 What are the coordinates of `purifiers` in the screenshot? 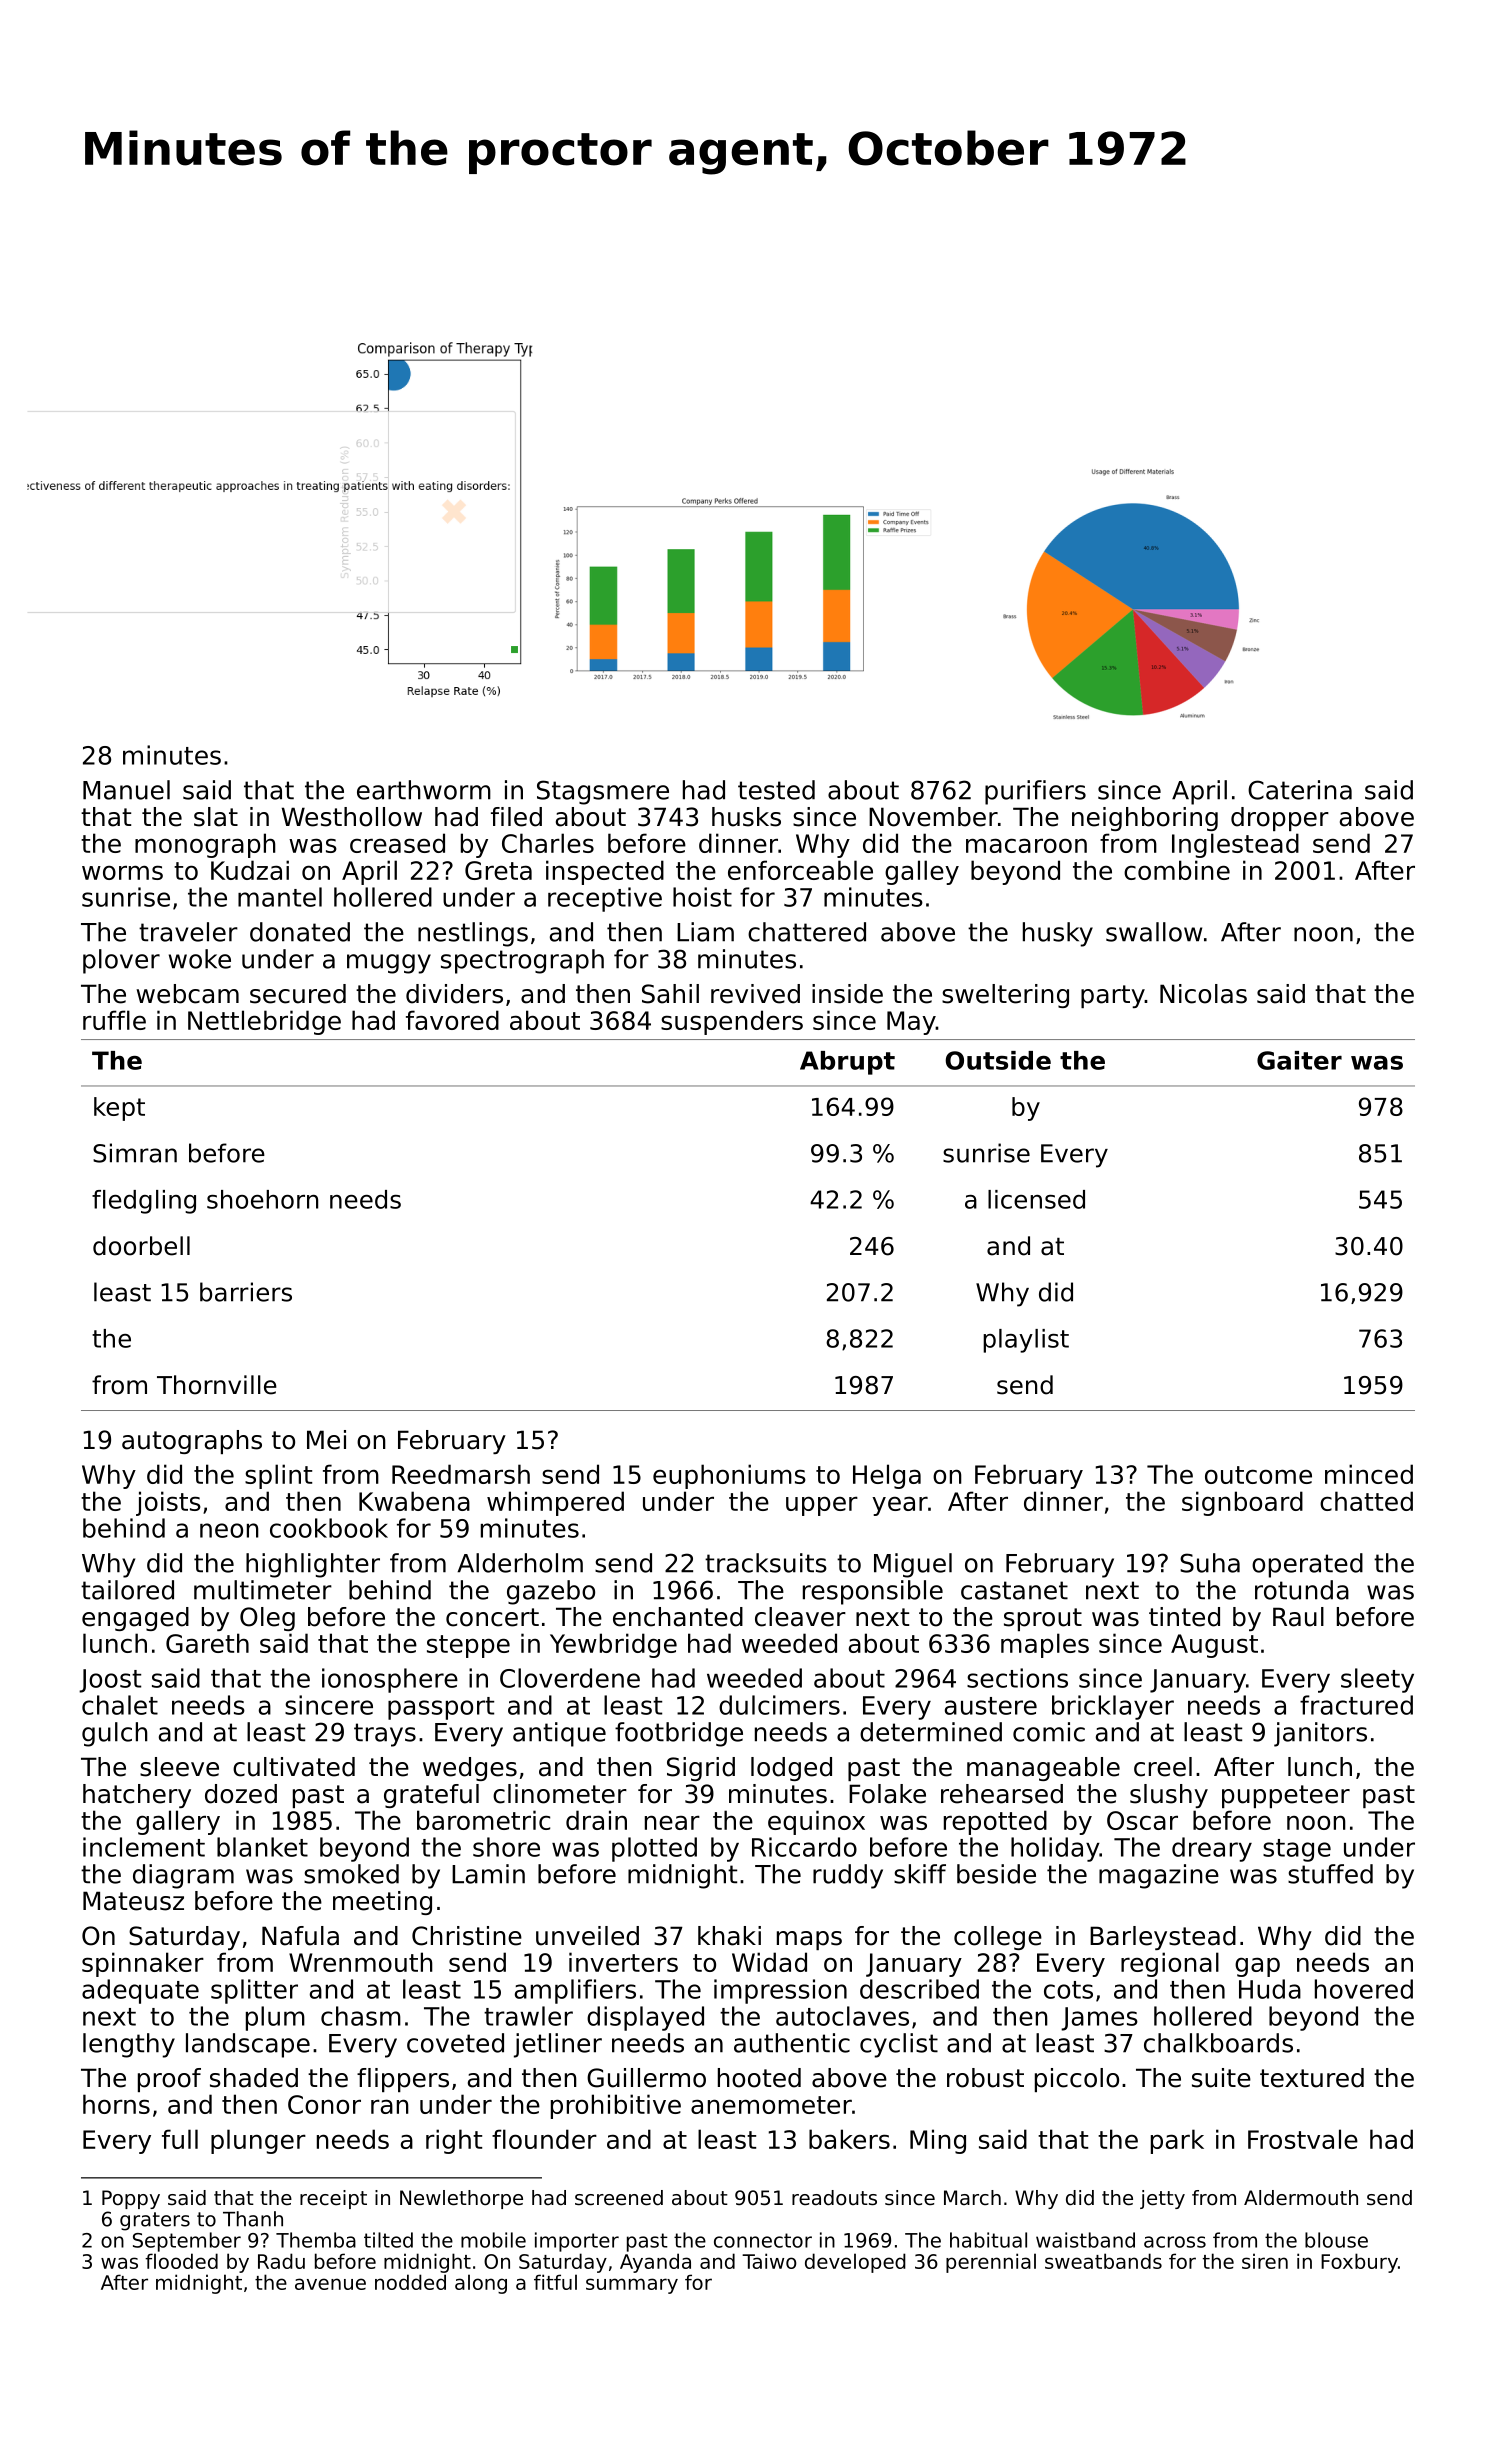 It's located at (1035, 792).
